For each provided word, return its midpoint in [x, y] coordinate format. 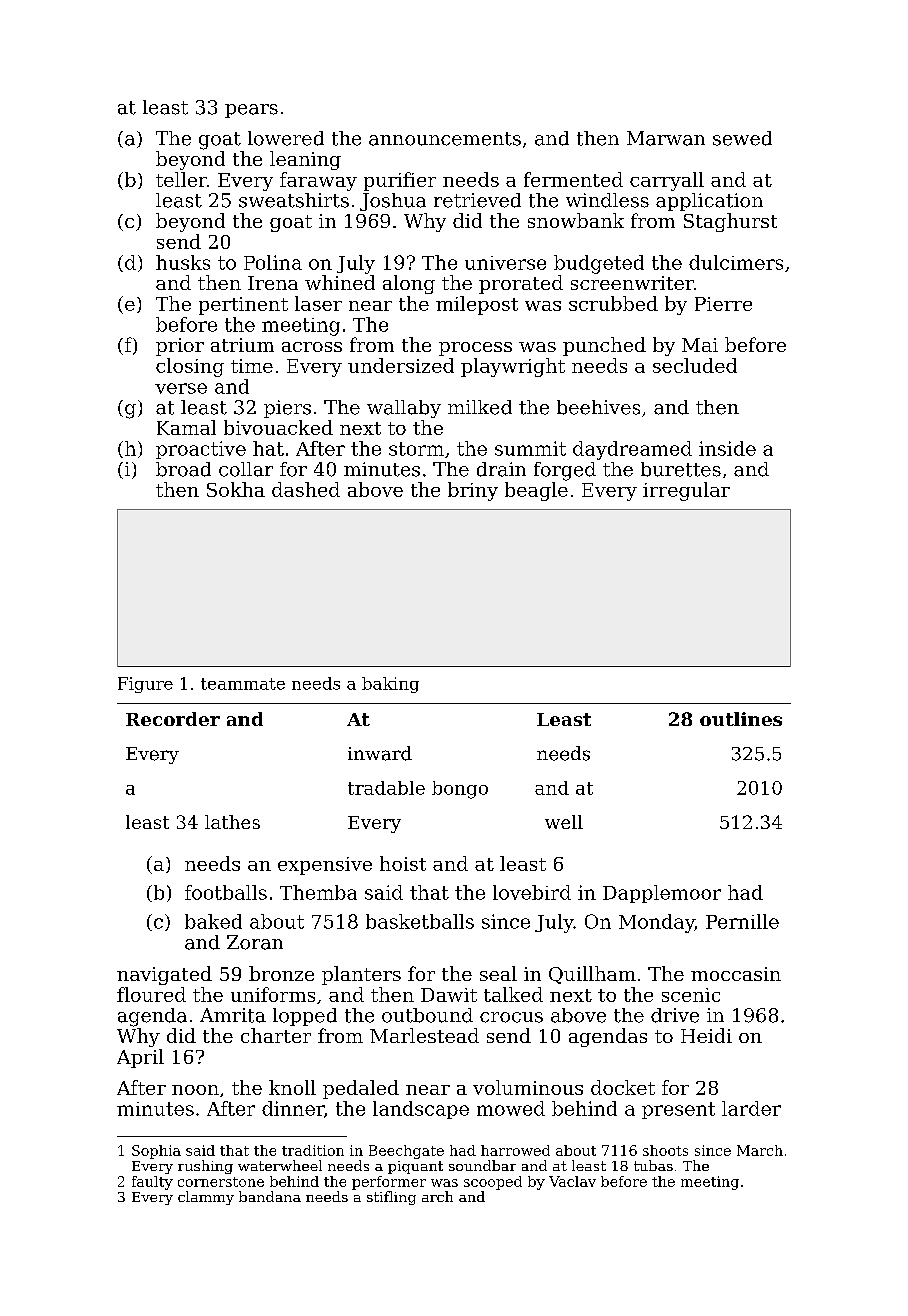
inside [727, 448]
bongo [460, 790]
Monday [657, 923]
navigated [164, 975]
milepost [477, 305]
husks [183, 262]
